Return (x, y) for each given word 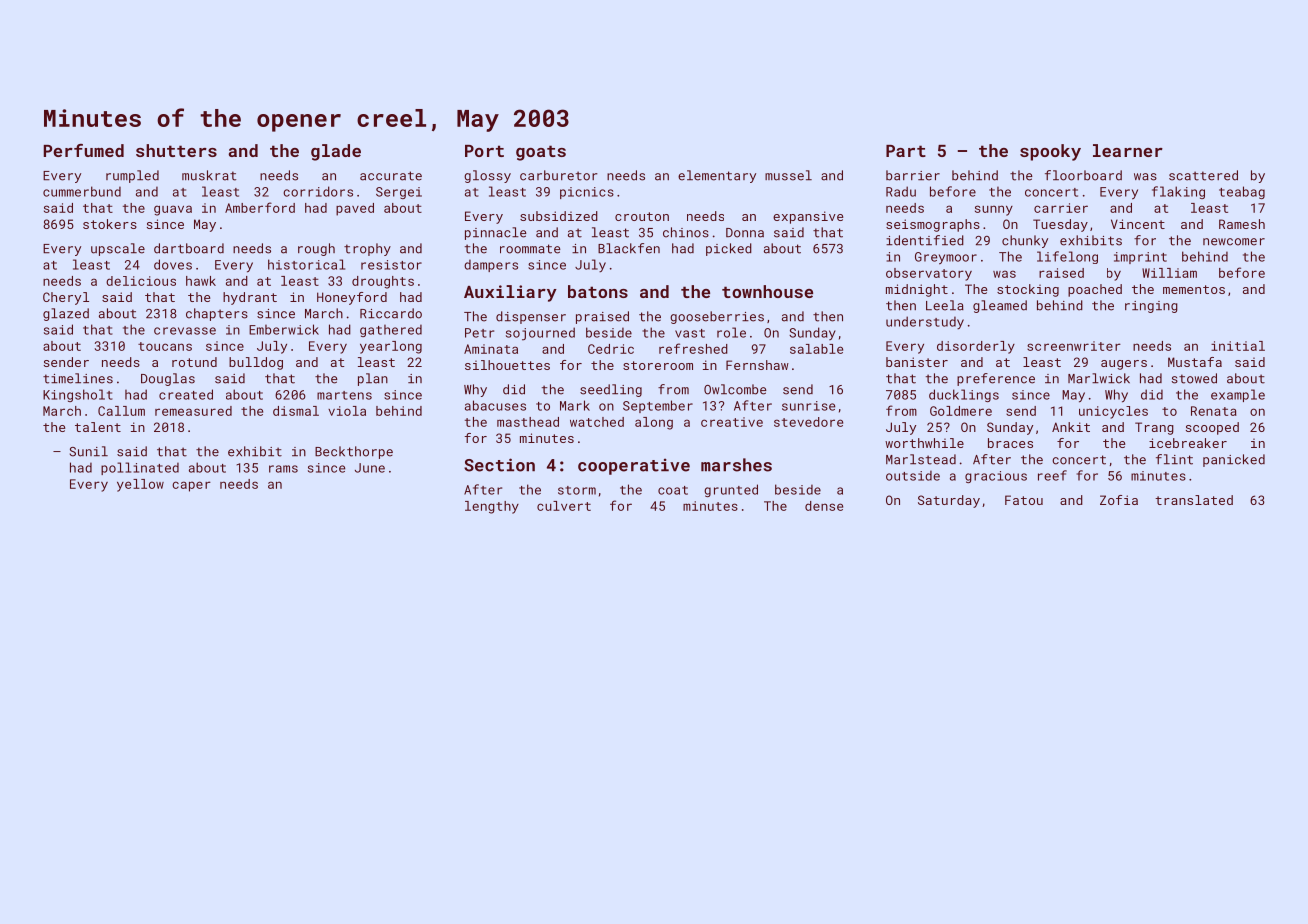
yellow (140, 485)
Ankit (1071, 427)
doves (173, 264)
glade (336, 152)
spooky (1050, 152)
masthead (528, 422)
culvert (564, 506)
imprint (1140, 258)
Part (906, 151)
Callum (121, 411)
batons (598, 291)
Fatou (1024, 500)
